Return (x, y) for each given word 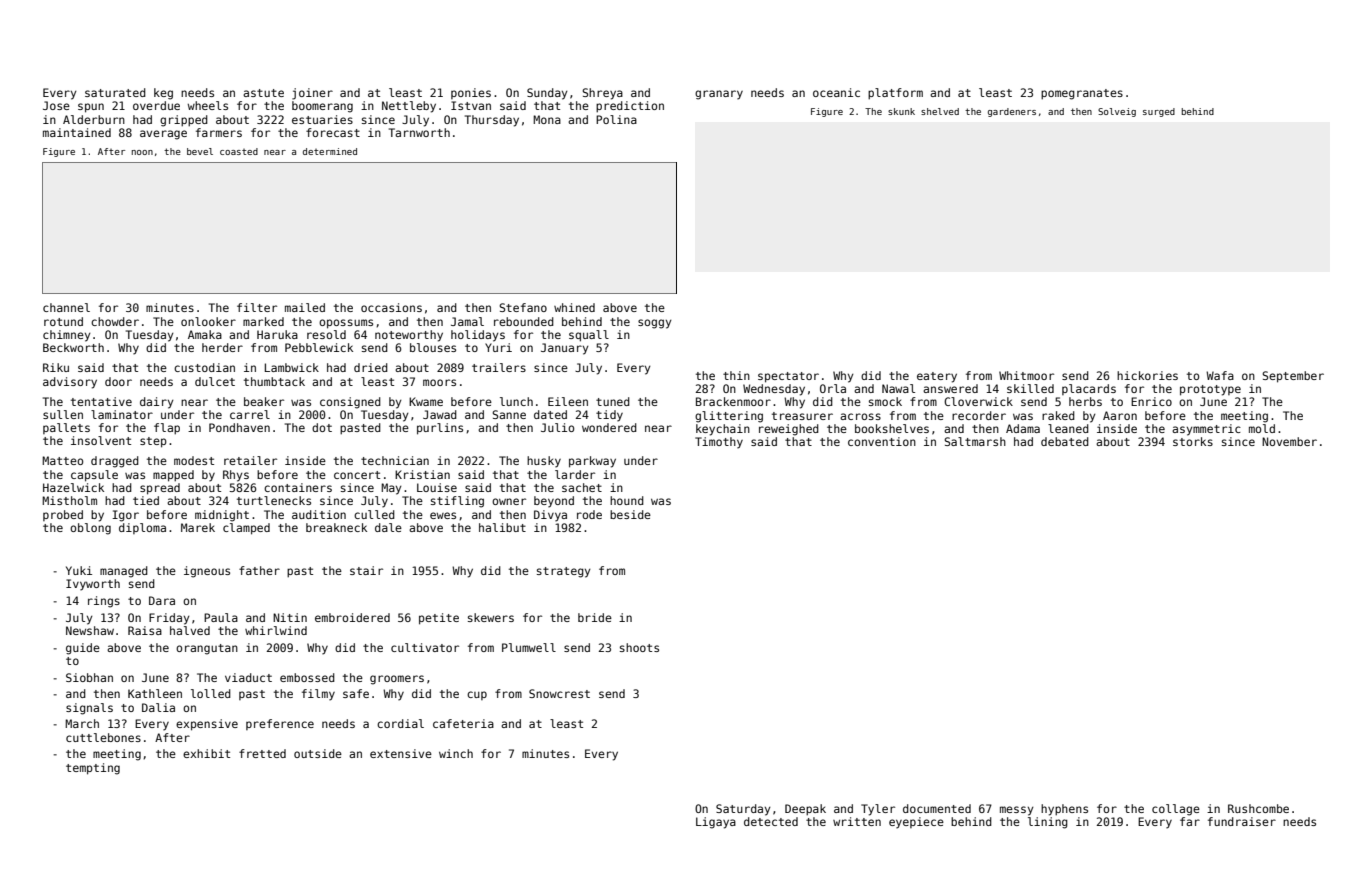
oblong (90, 529)
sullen (63, 414)
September (1293, 377)
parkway (592, 462)
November (1289, 441)
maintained (77, 132)
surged (1159, 112)
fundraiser (1242, 821)
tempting (93, 769)
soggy (655, 324)
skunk (901, 111)
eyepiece (916, 823)
